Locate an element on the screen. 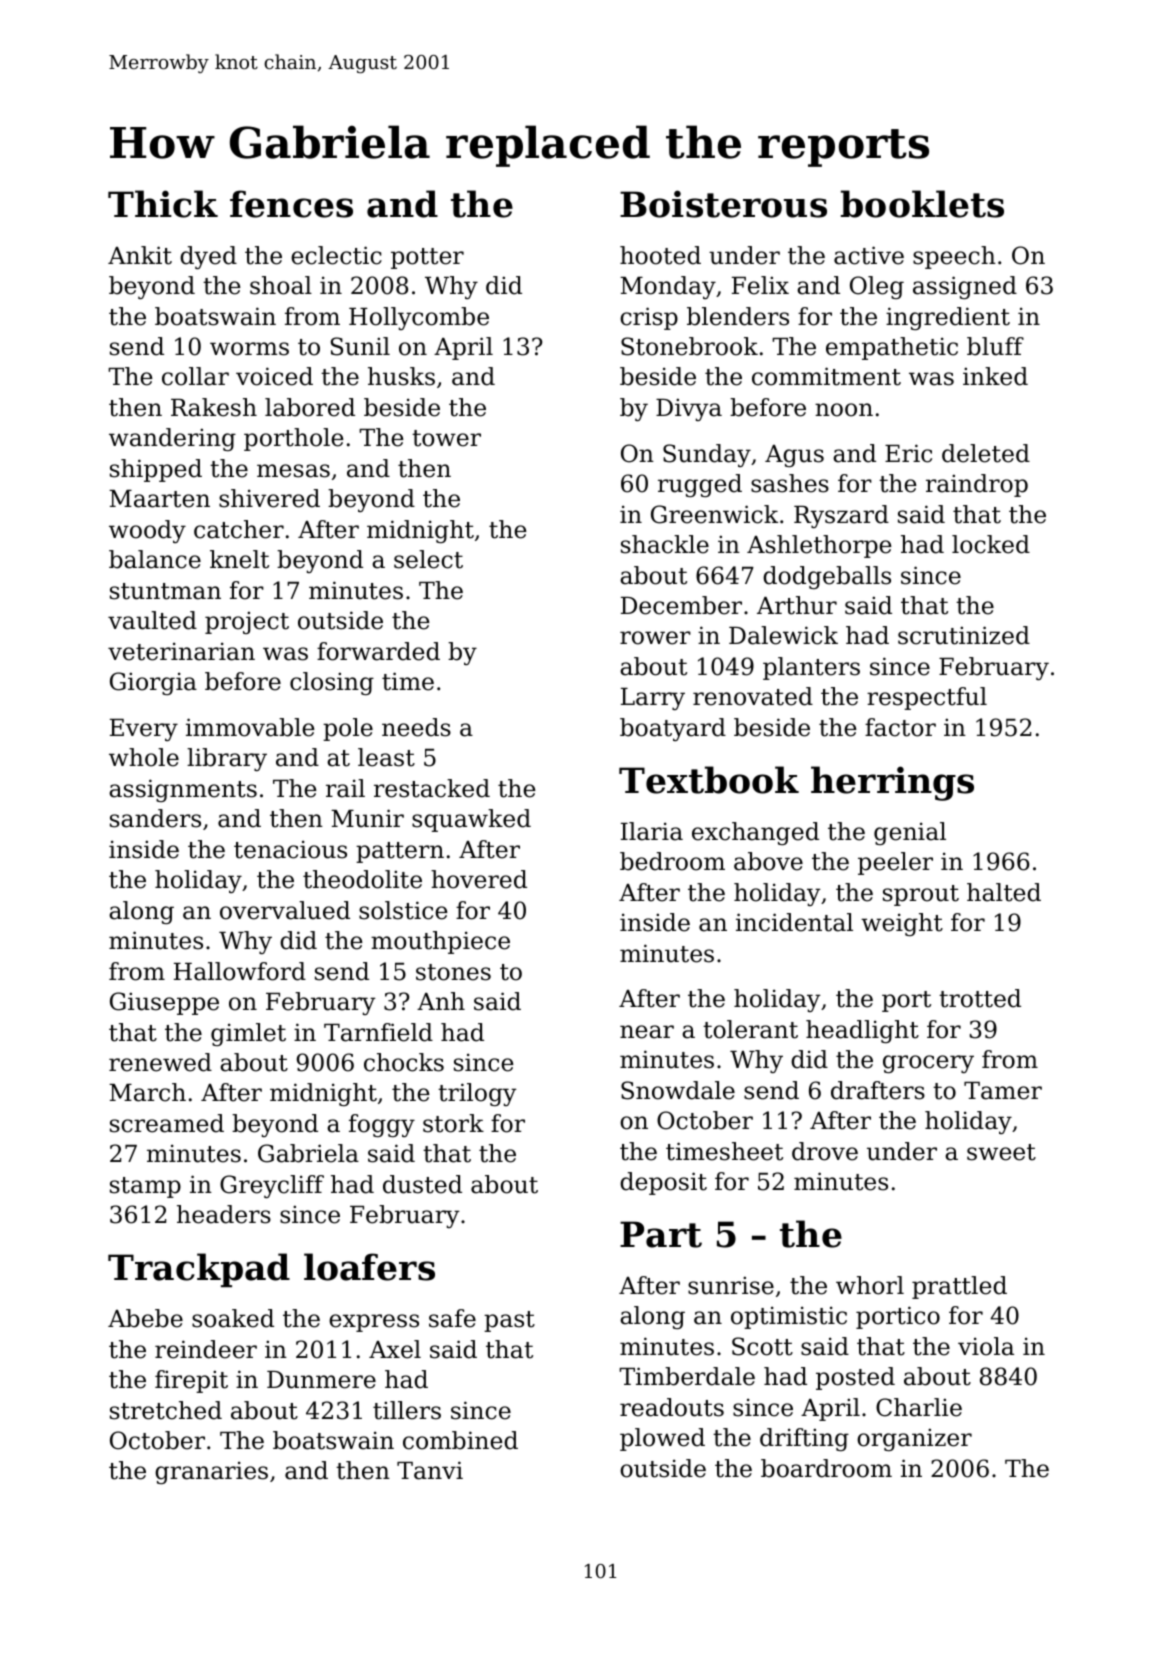  fences is located at coordinates (291, 204).
